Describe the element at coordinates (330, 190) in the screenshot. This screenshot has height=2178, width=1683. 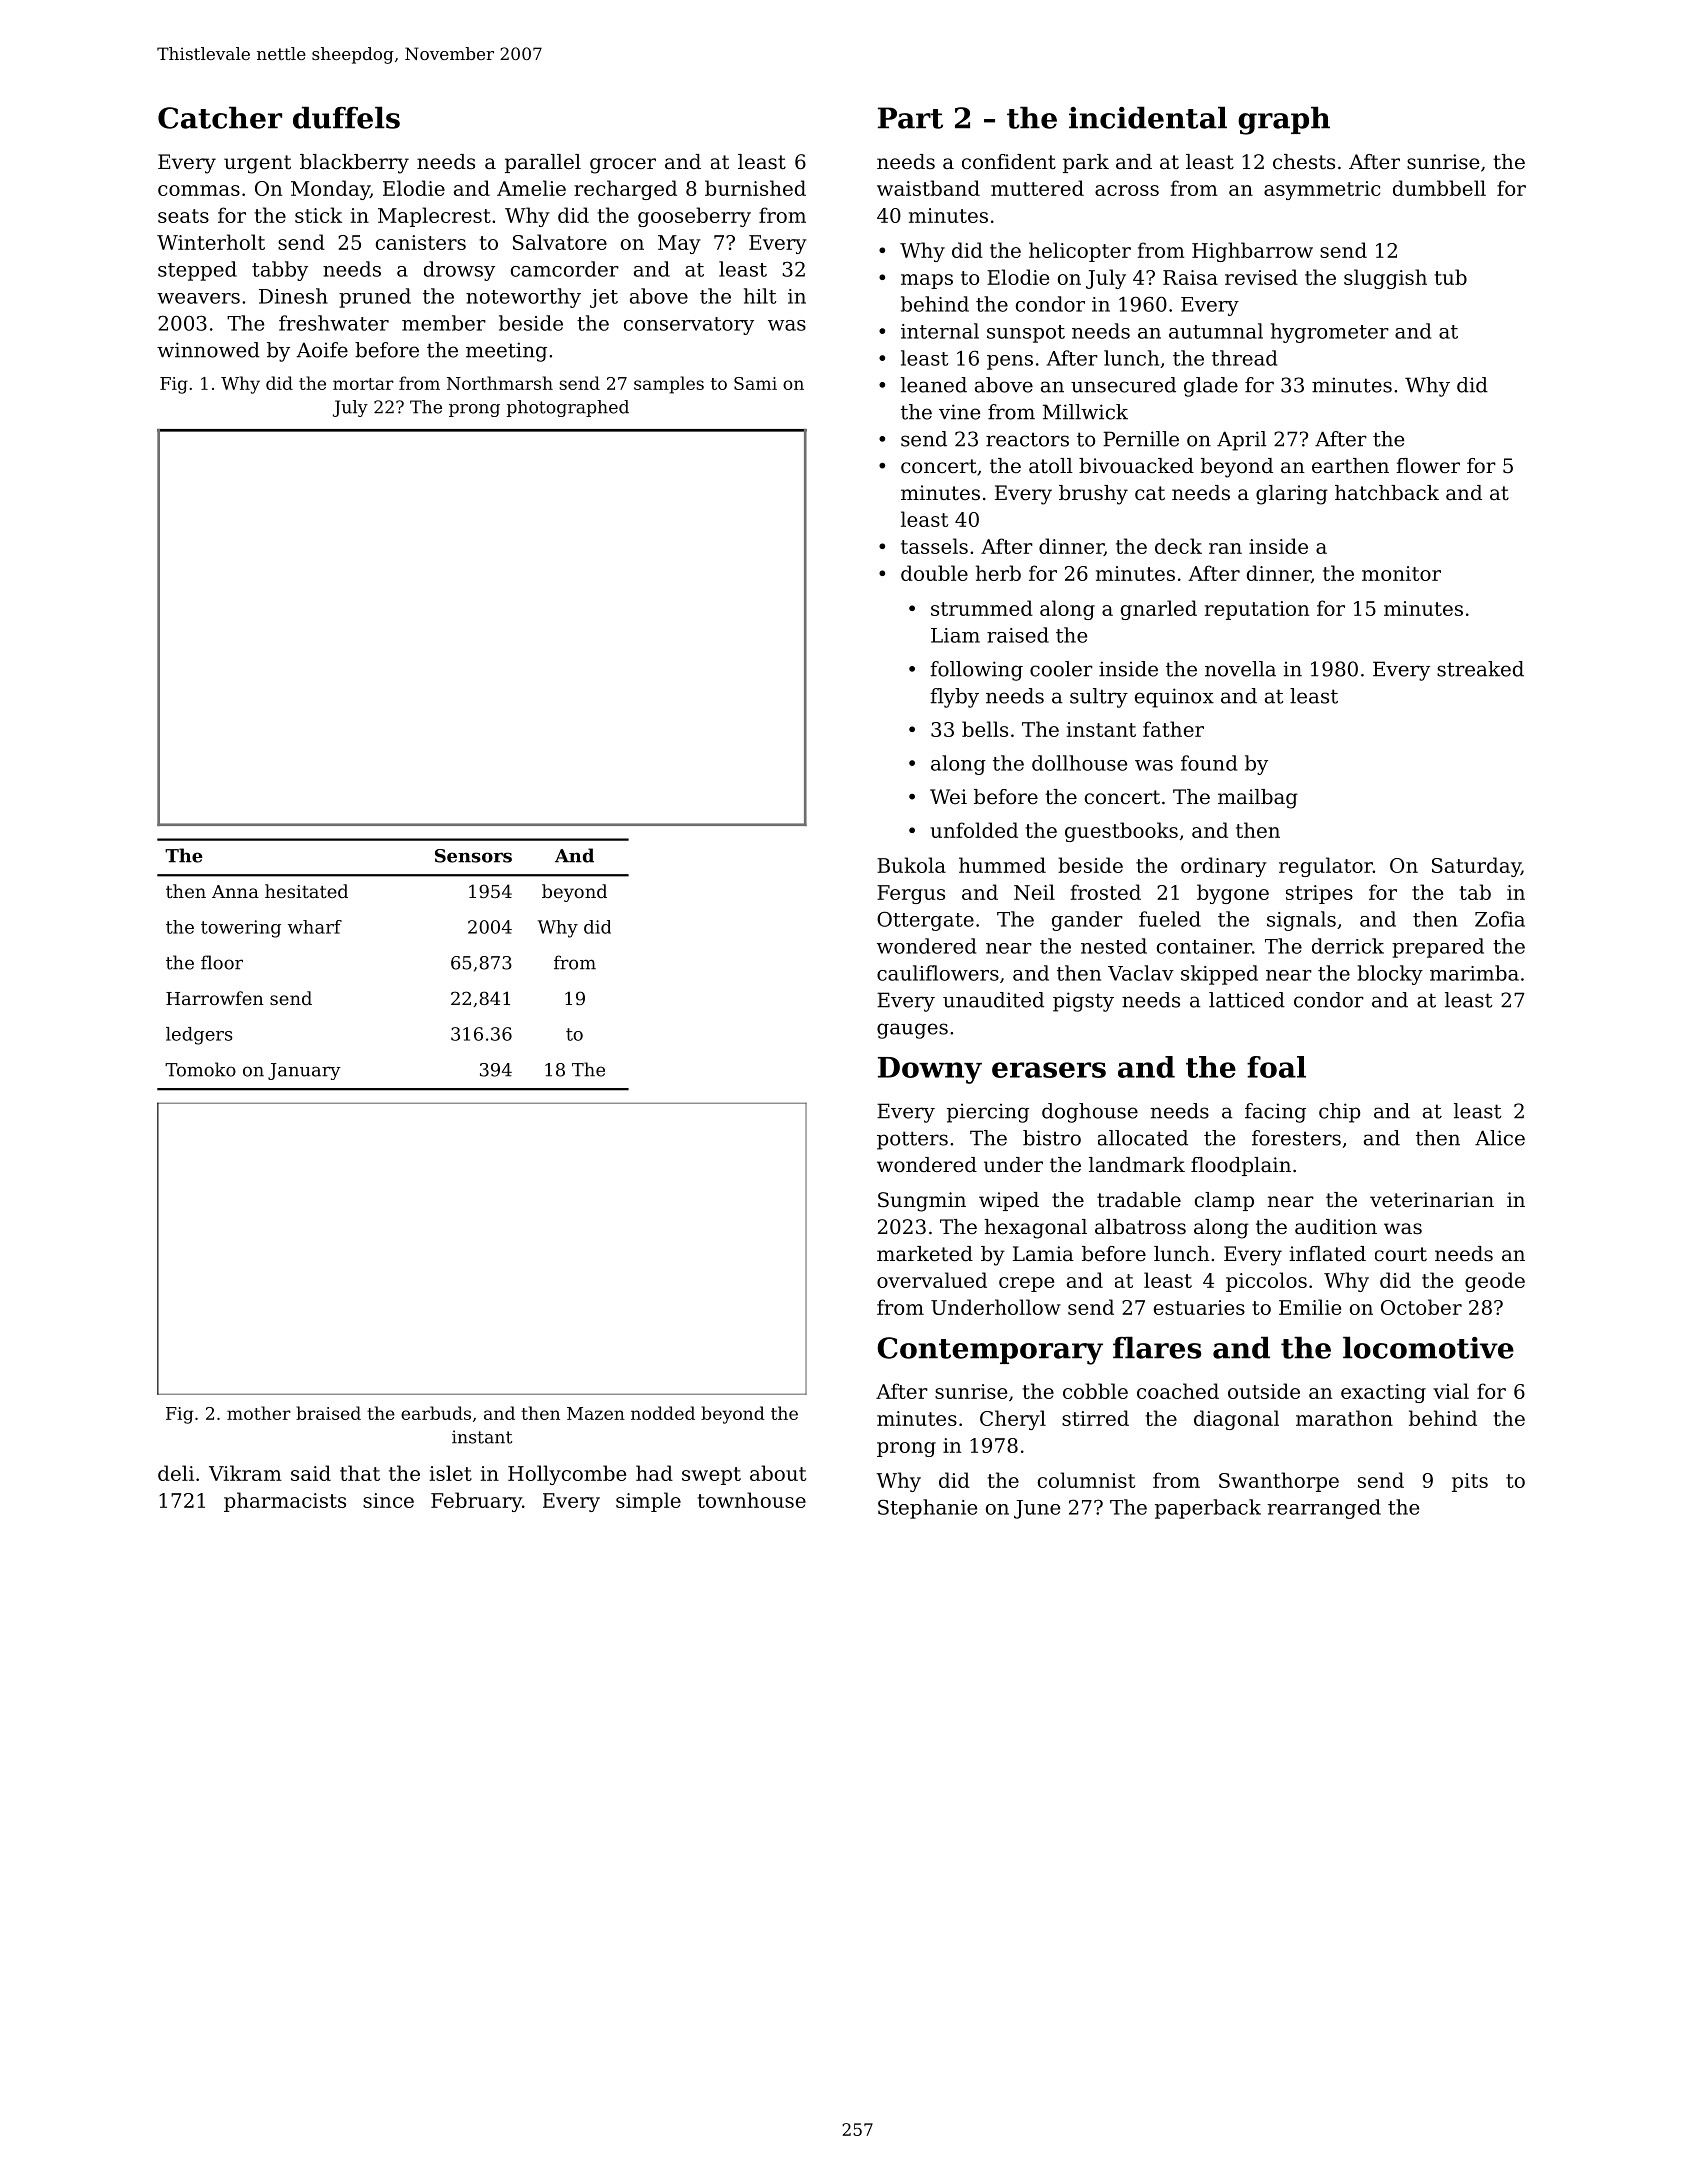
I see `Monday` at that location.
